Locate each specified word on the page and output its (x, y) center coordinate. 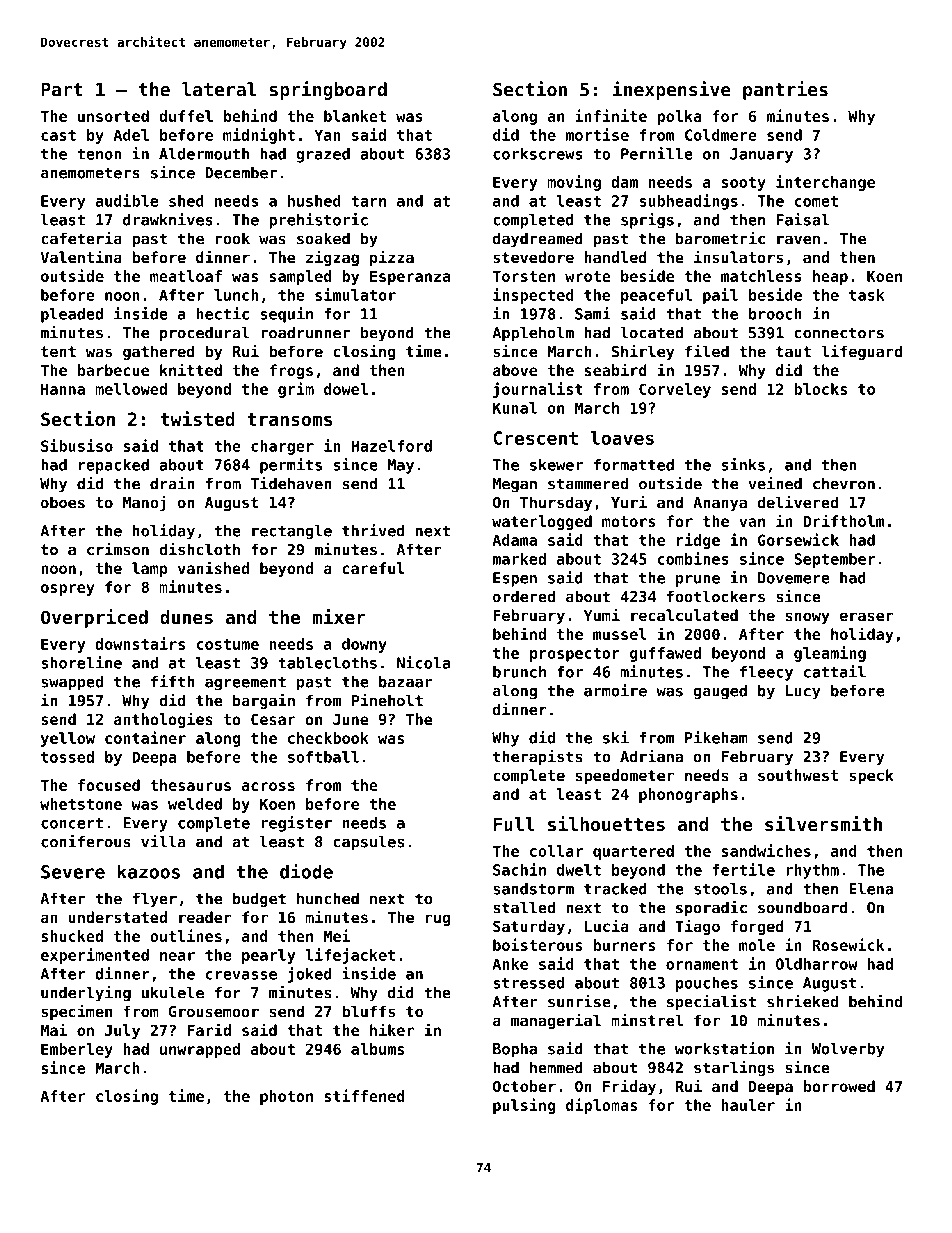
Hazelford (391, 446)
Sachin (519, 869)
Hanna (63, 389)
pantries (785, 90)
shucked (72, 936)
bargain (264, 702)
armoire (615, 690)
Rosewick (849, 944)
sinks (743, 464)
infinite (611, 115)
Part (62, 90)
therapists (538, 758)
